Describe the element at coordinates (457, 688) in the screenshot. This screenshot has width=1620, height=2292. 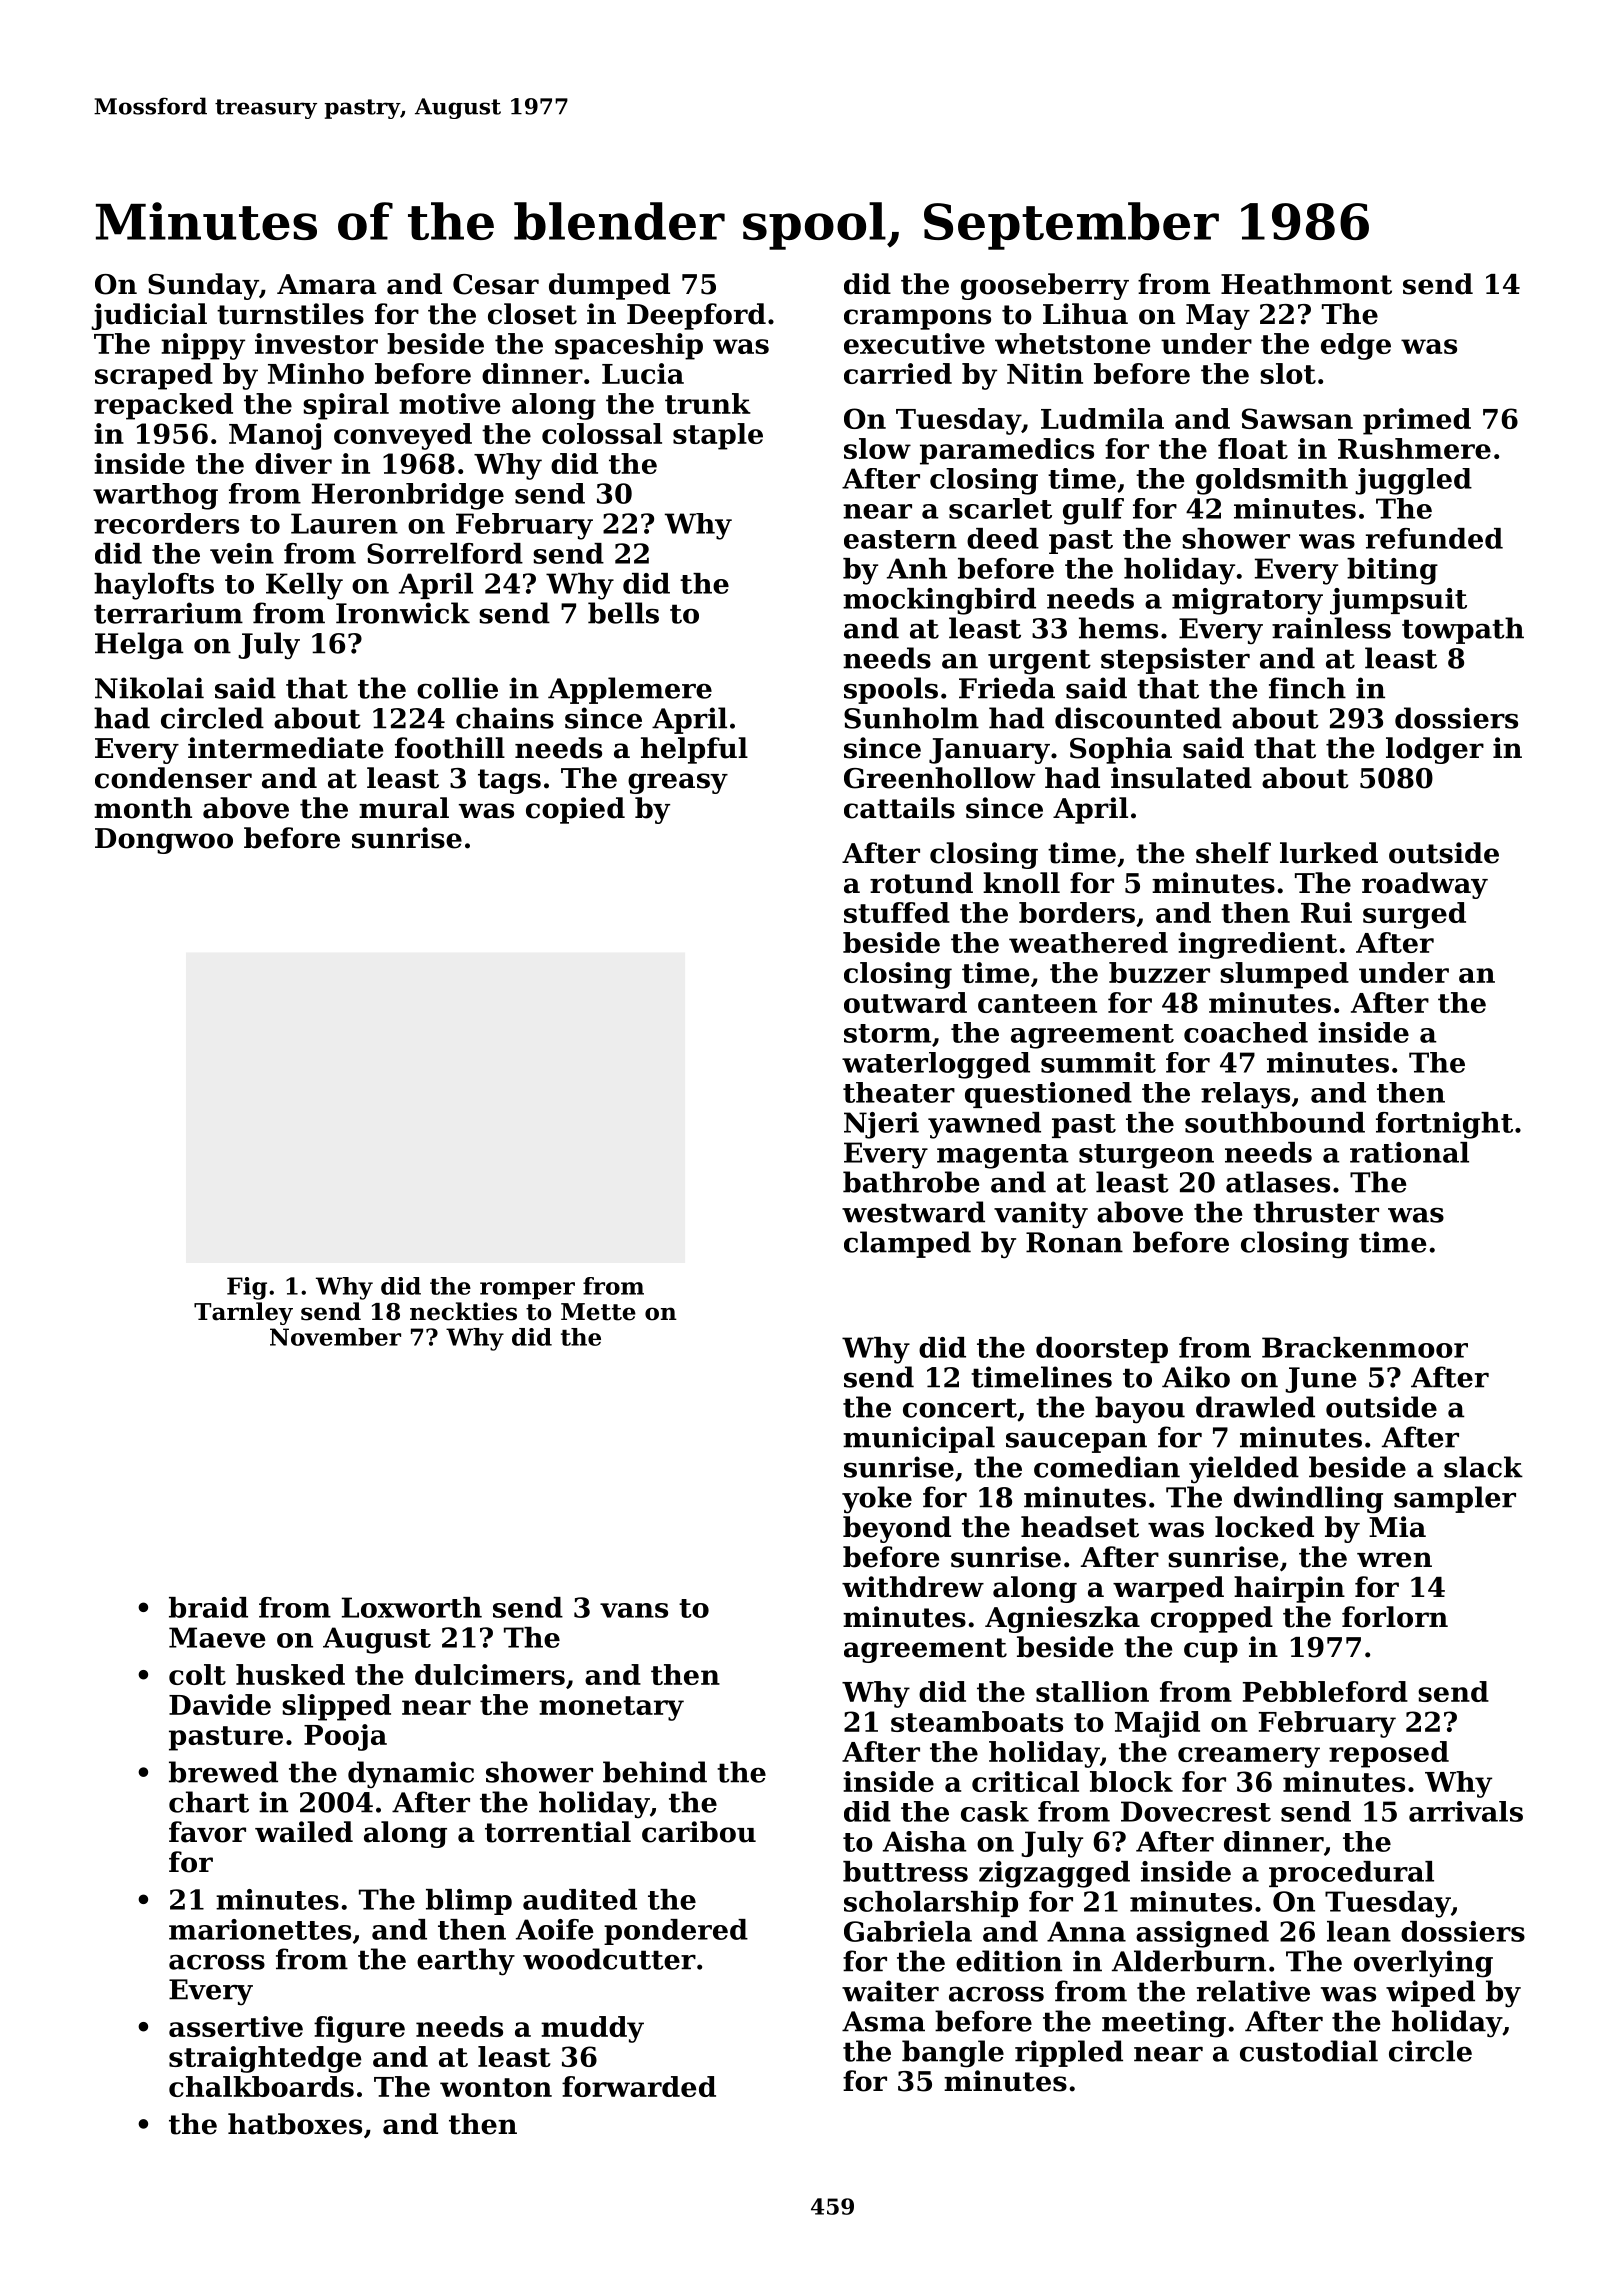
I see `collie` at that location.
